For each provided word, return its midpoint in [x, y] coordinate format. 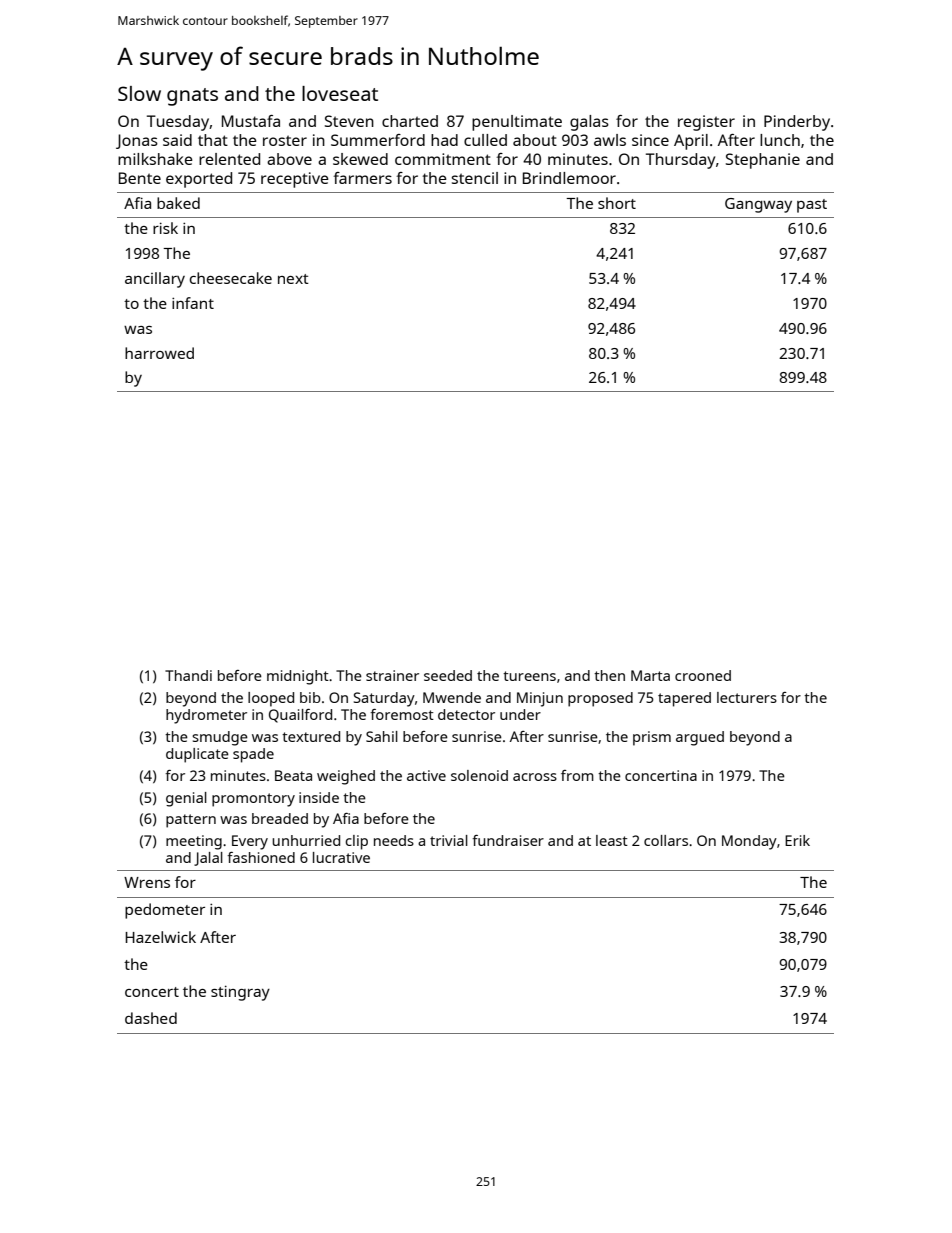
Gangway [758, 205]
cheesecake [231, 278]
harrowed [159, 353]
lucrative [341, 857]
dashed [151, 1018]
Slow [139, 93]
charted [410, 121]
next [293, 279]
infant [193, 303]
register [706, 123]
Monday [749, 842]
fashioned [261, 857]
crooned [703, 675]
